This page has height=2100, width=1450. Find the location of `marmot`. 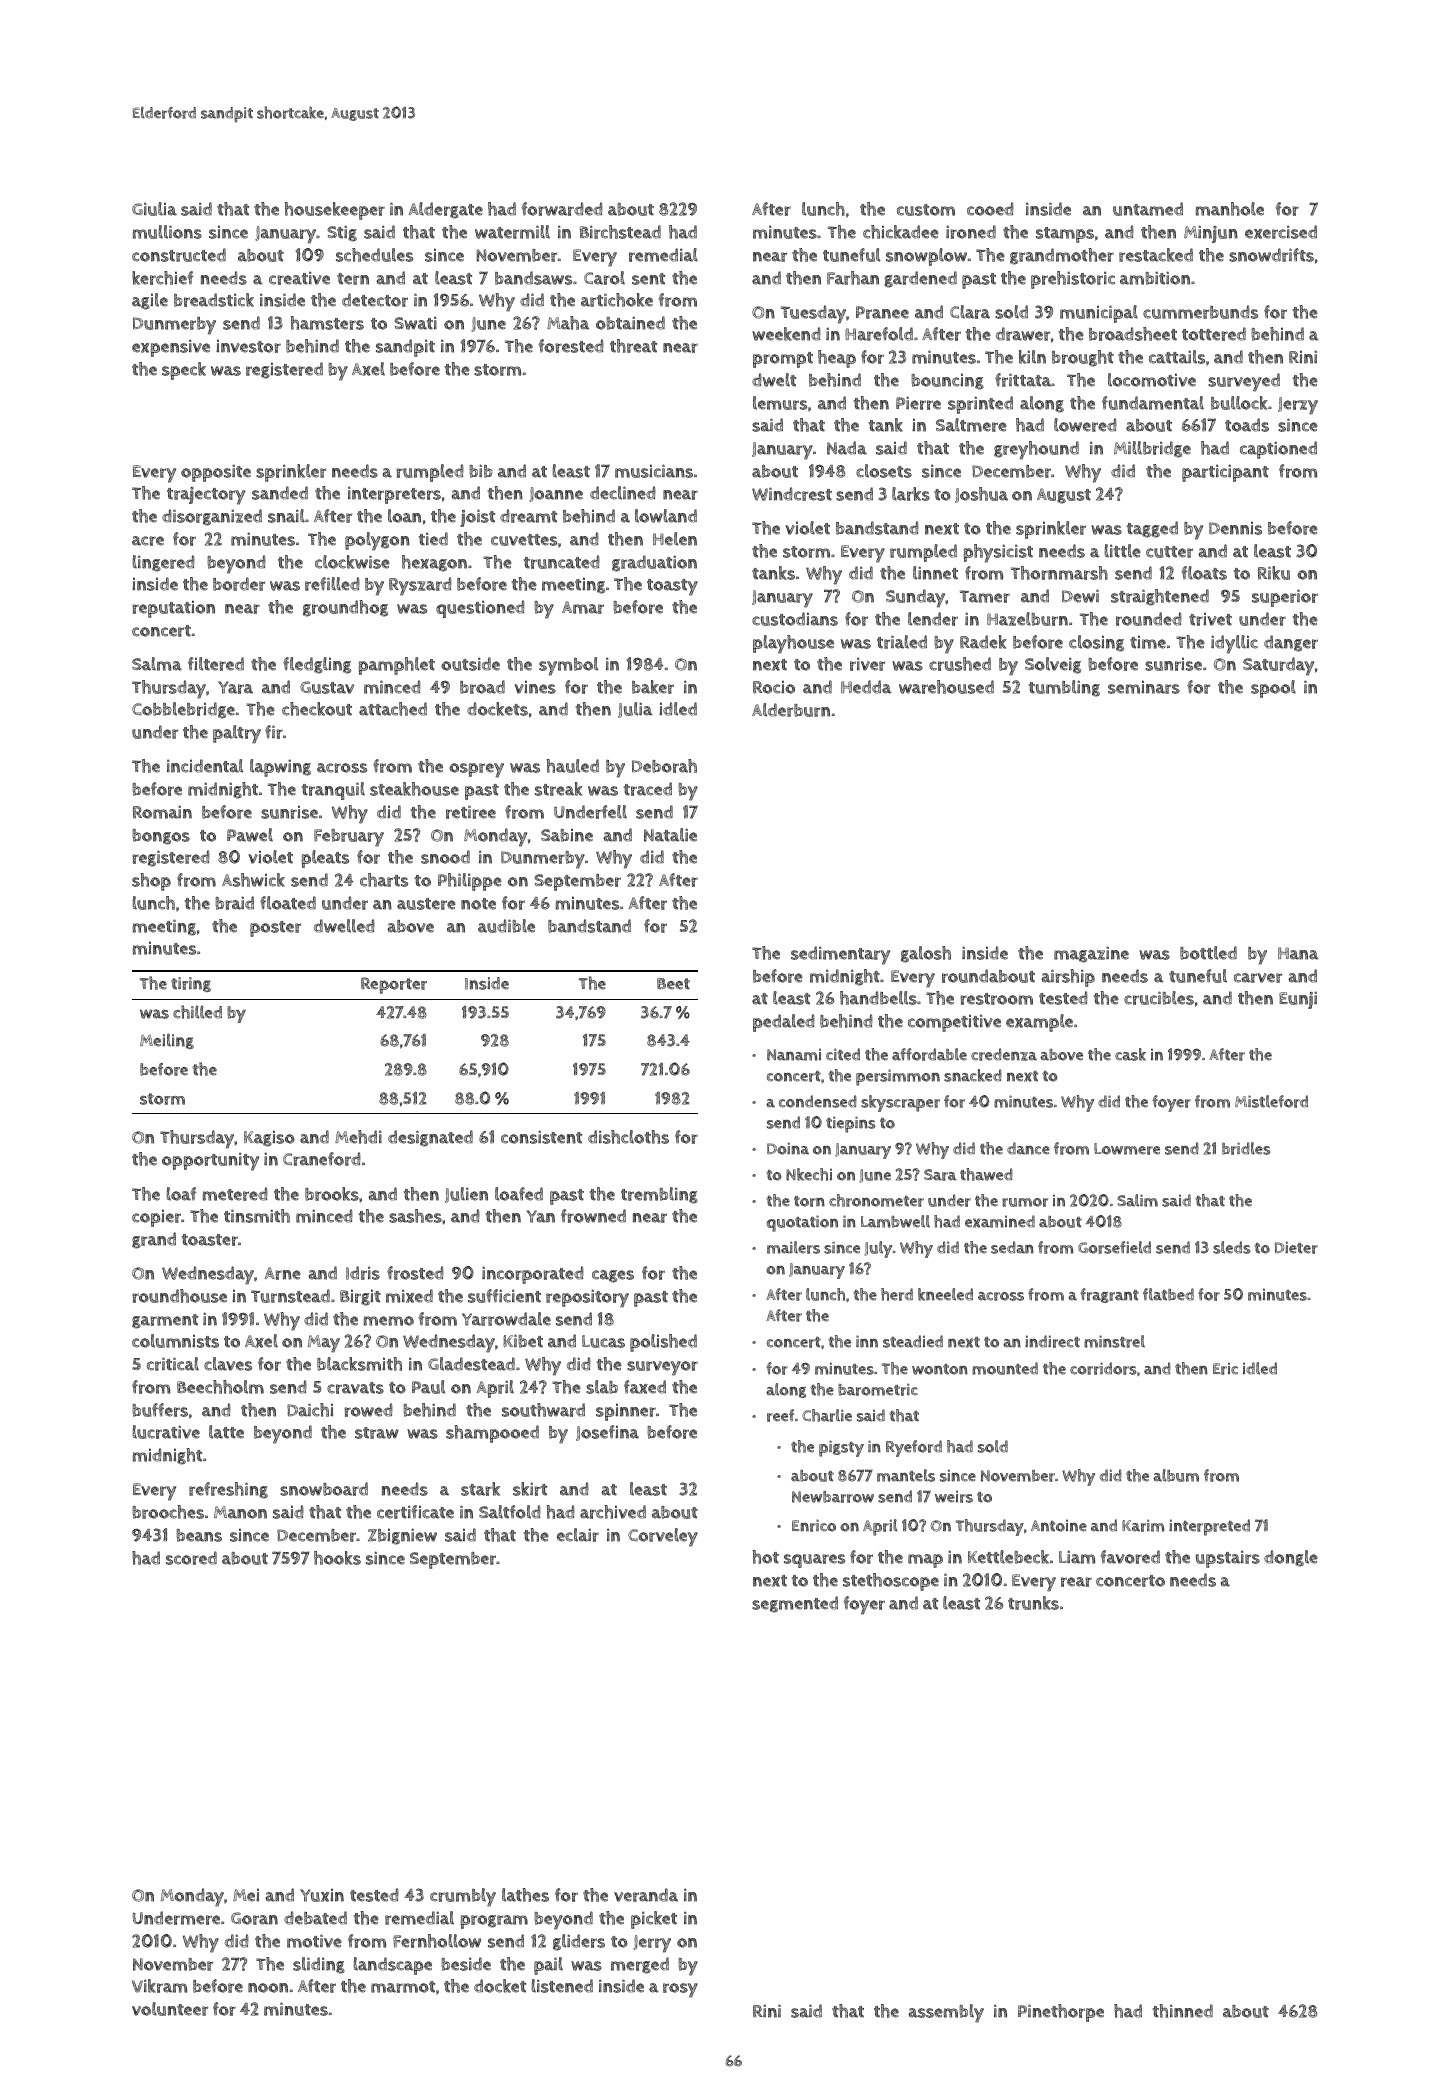

marmot is located at coordinates (403, 1987).
